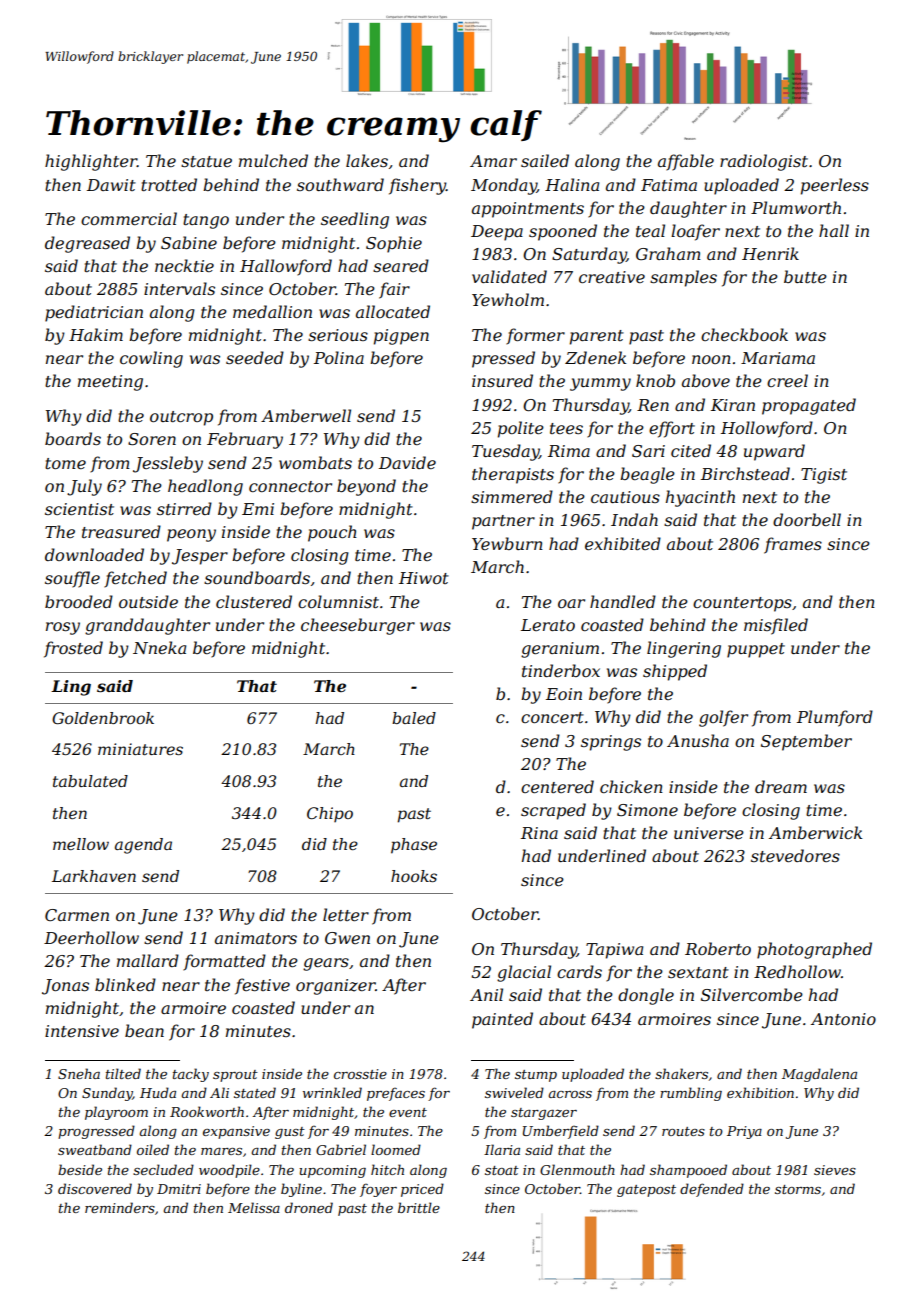 The height and width of the image is (1308, 924). What do you see at coordinates (148, 601) in the image?
I see `outside` at bounding box center [148, 601].
